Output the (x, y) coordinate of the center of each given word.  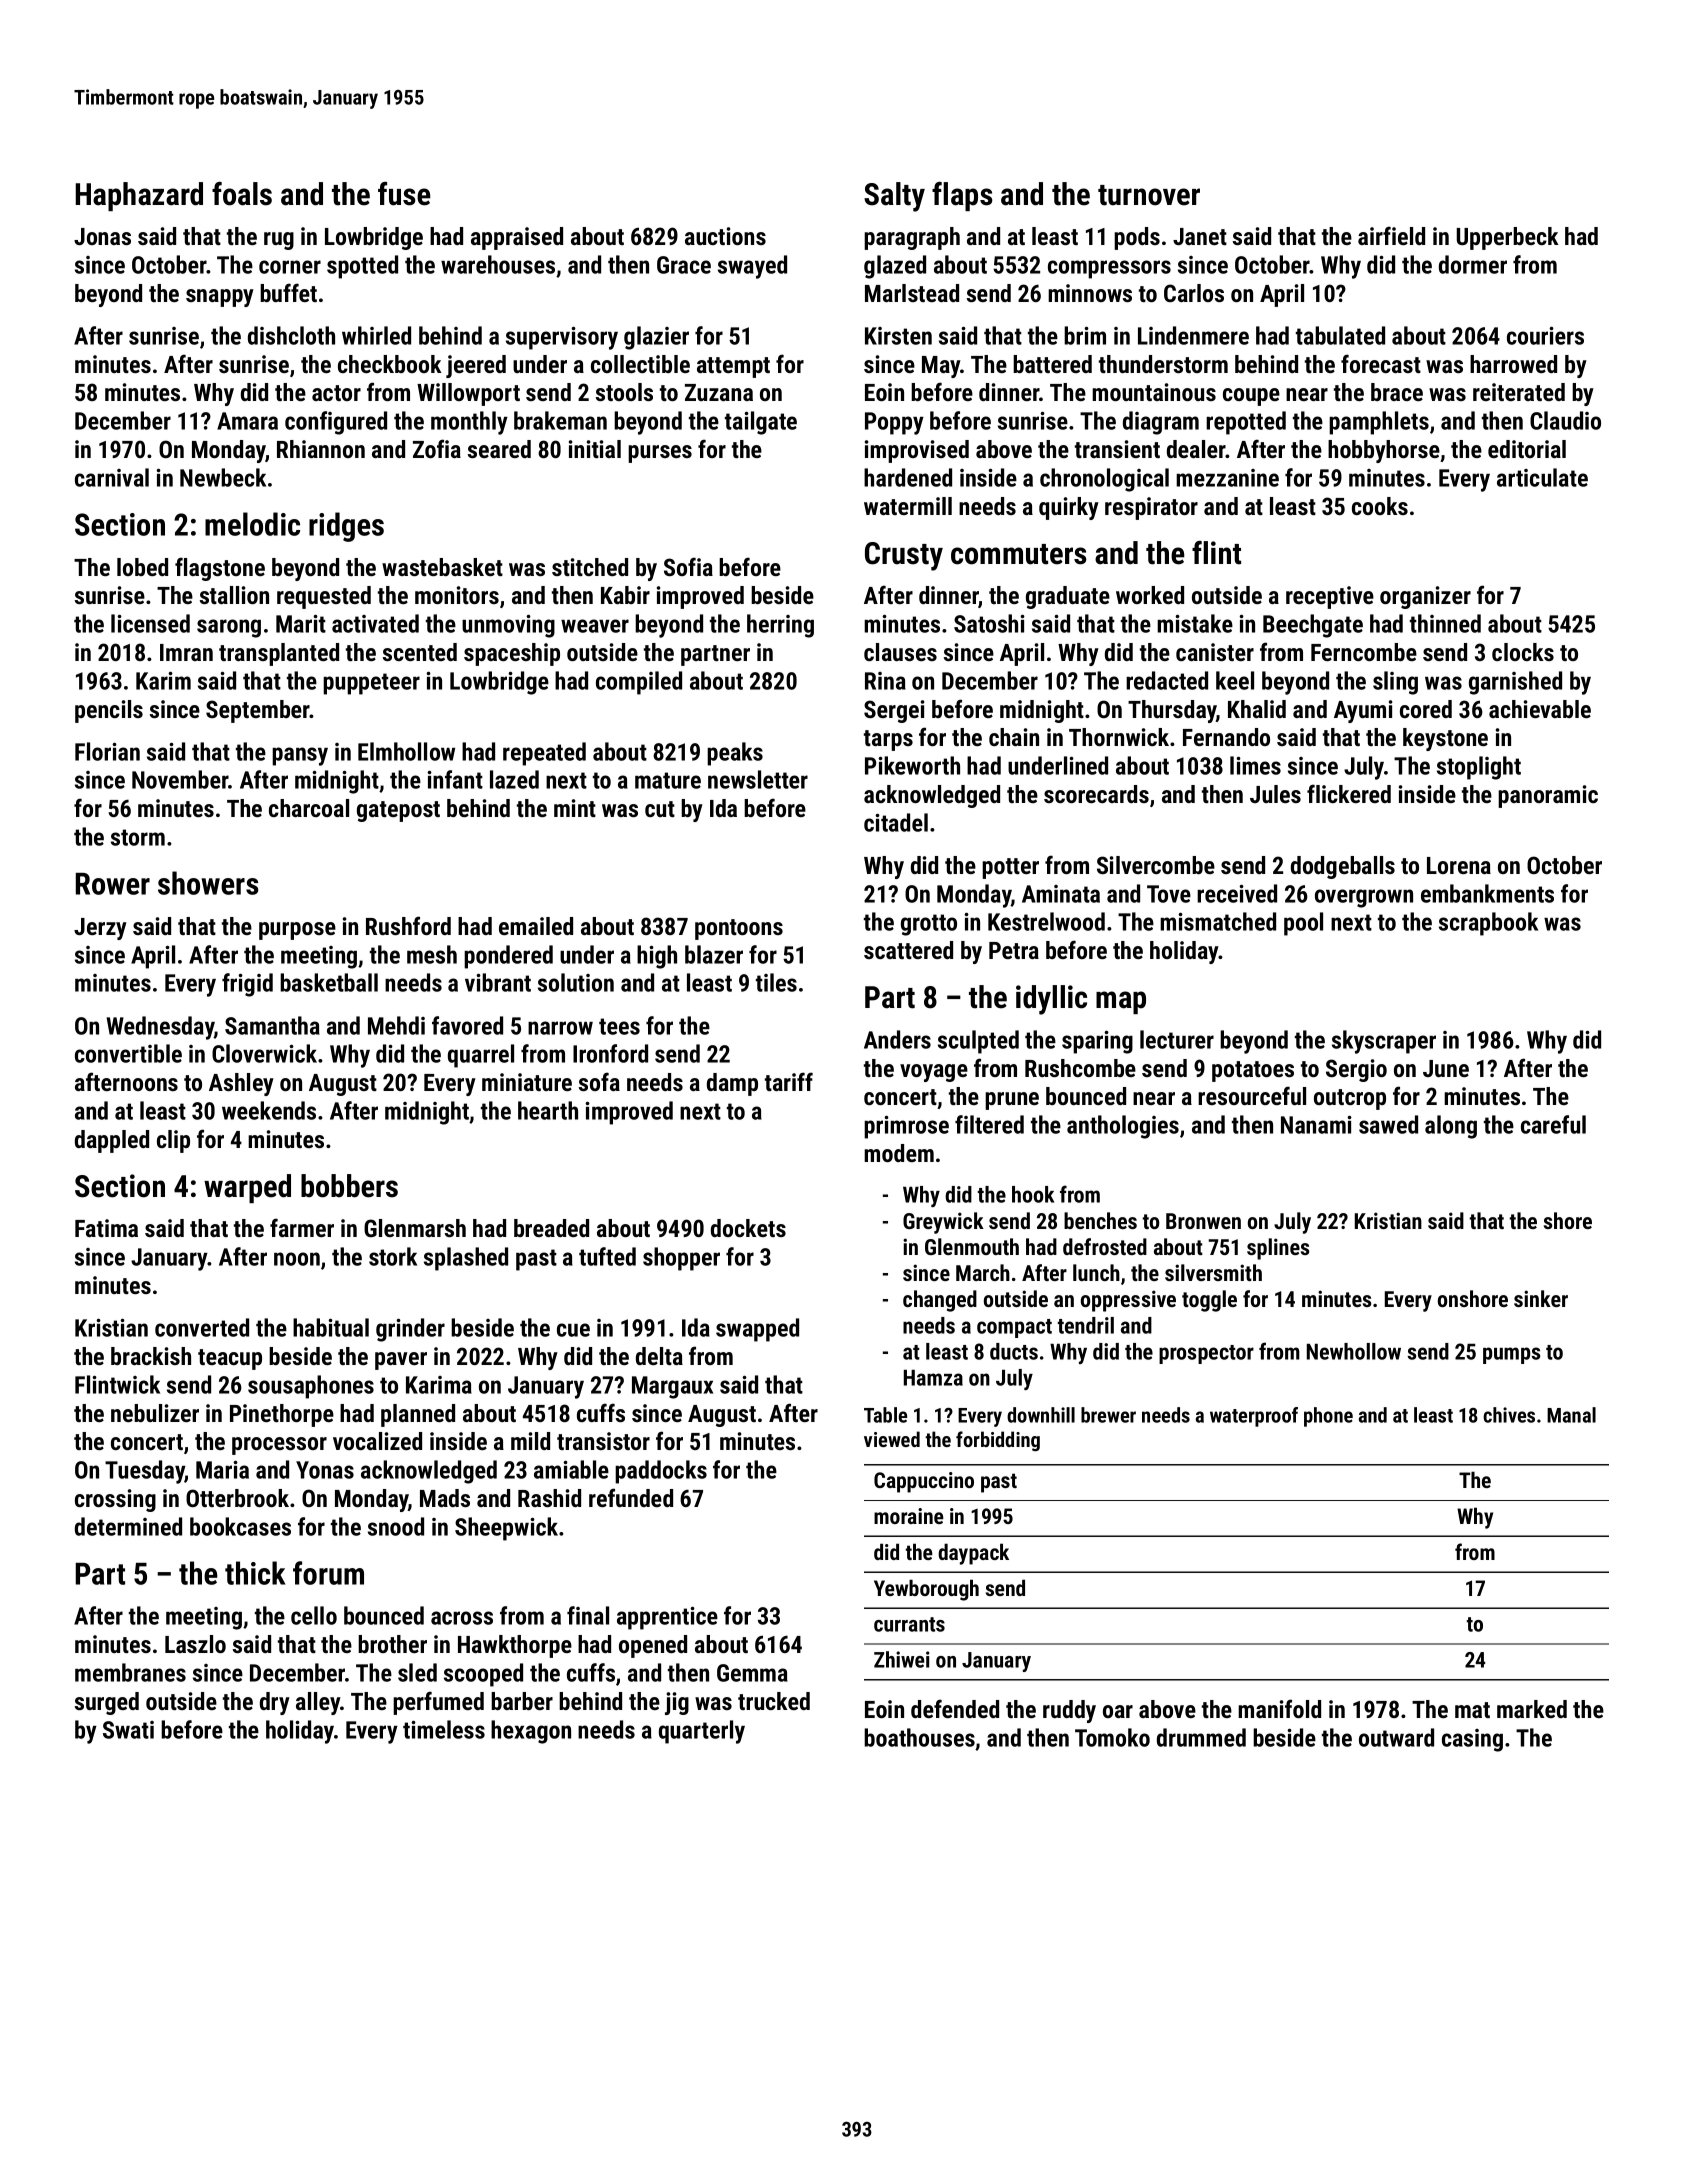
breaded (551, 1228)
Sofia (688, 566)
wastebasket (442, 567)
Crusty (904, 556)
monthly (469, 423)
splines (1278, 1249)
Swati (128, 1730)
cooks (1380, 506)
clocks (1523, 652)
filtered (989, 1124)
